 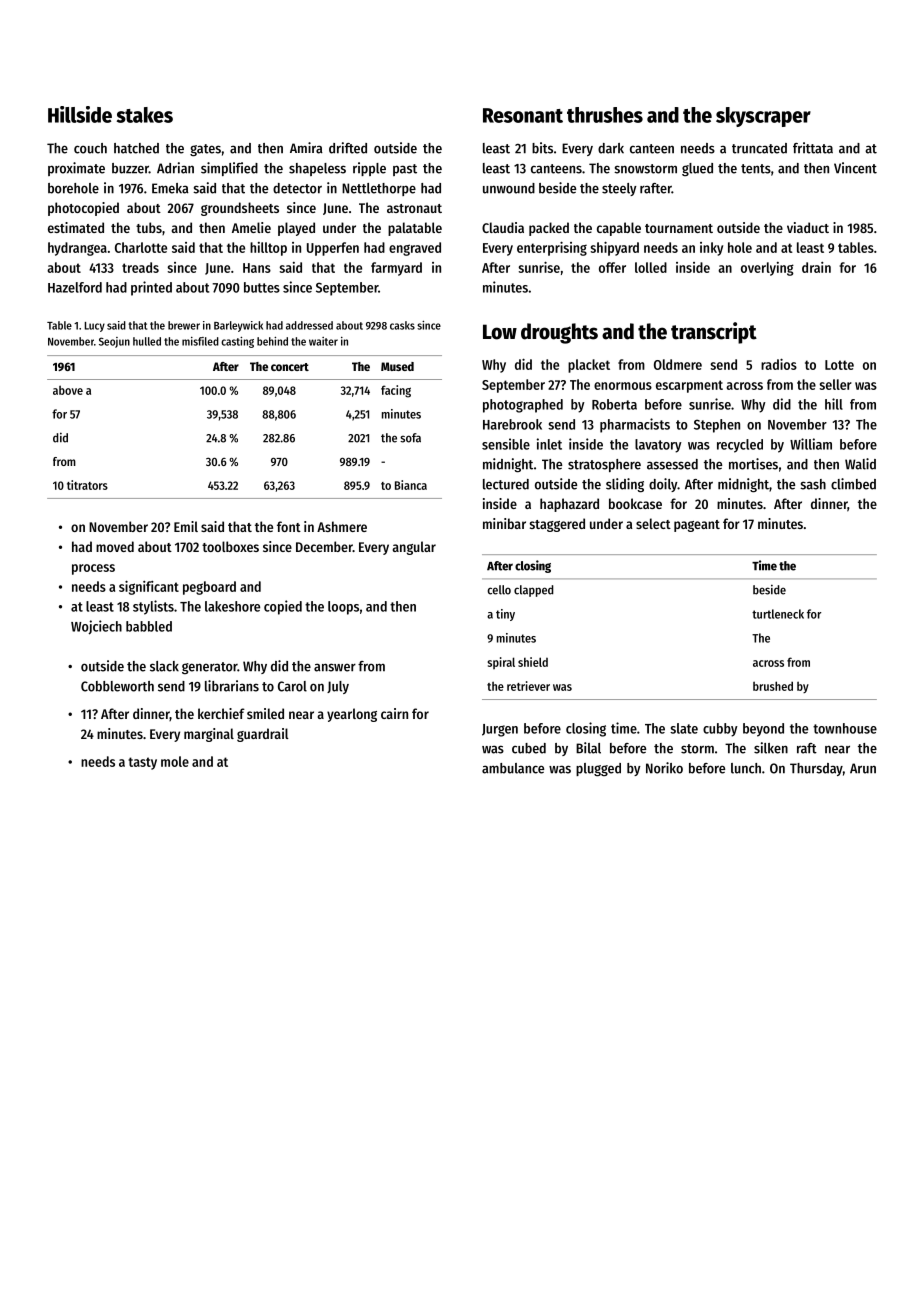 I want to click on Lucy, so click(x=95, y=327).
